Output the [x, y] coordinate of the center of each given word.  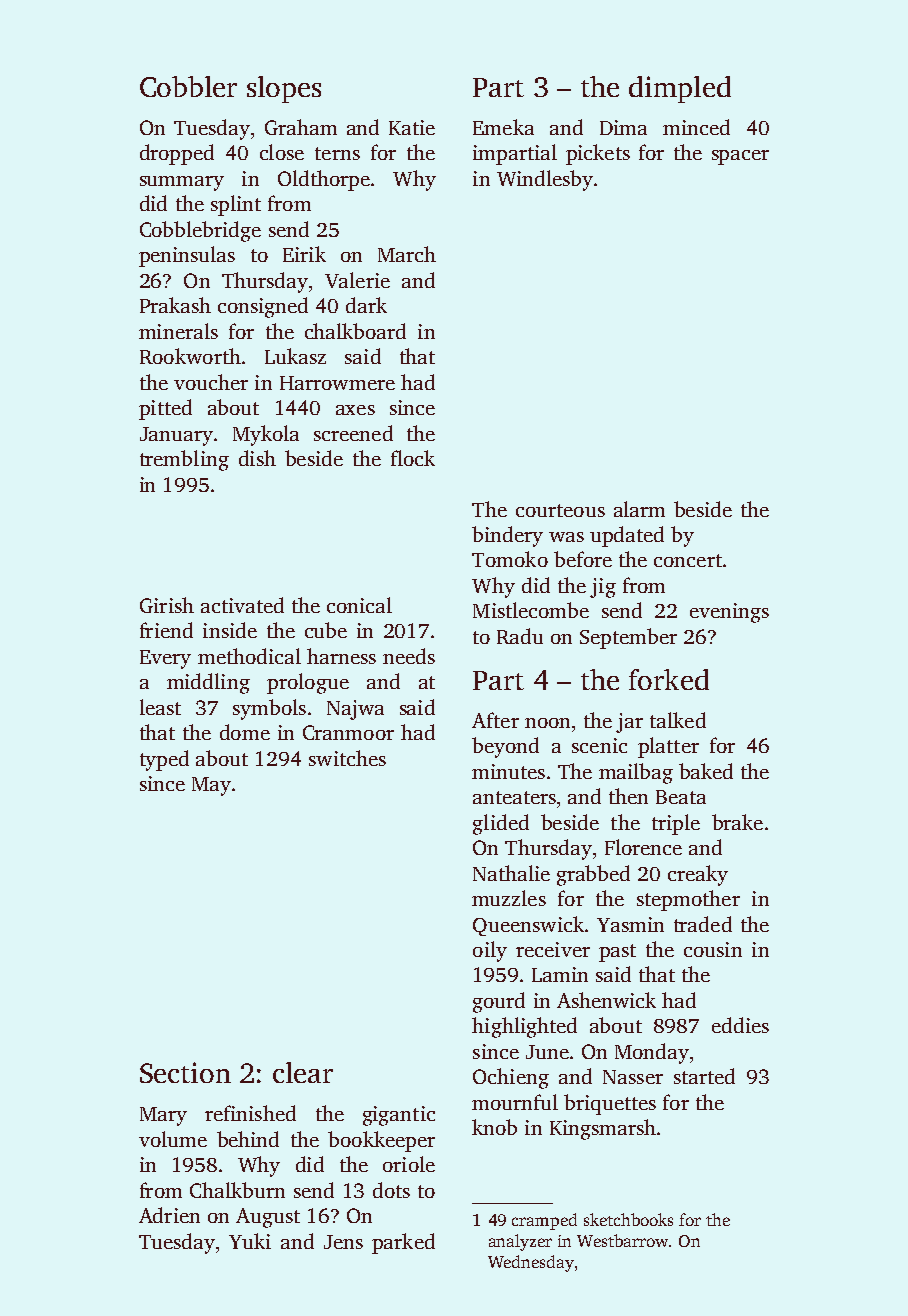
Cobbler [188, 86]
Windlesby [545, 180]
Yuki [250, 1241]
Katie [412, 127]
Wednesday [531, 1263]
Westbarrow [622, 1240]
